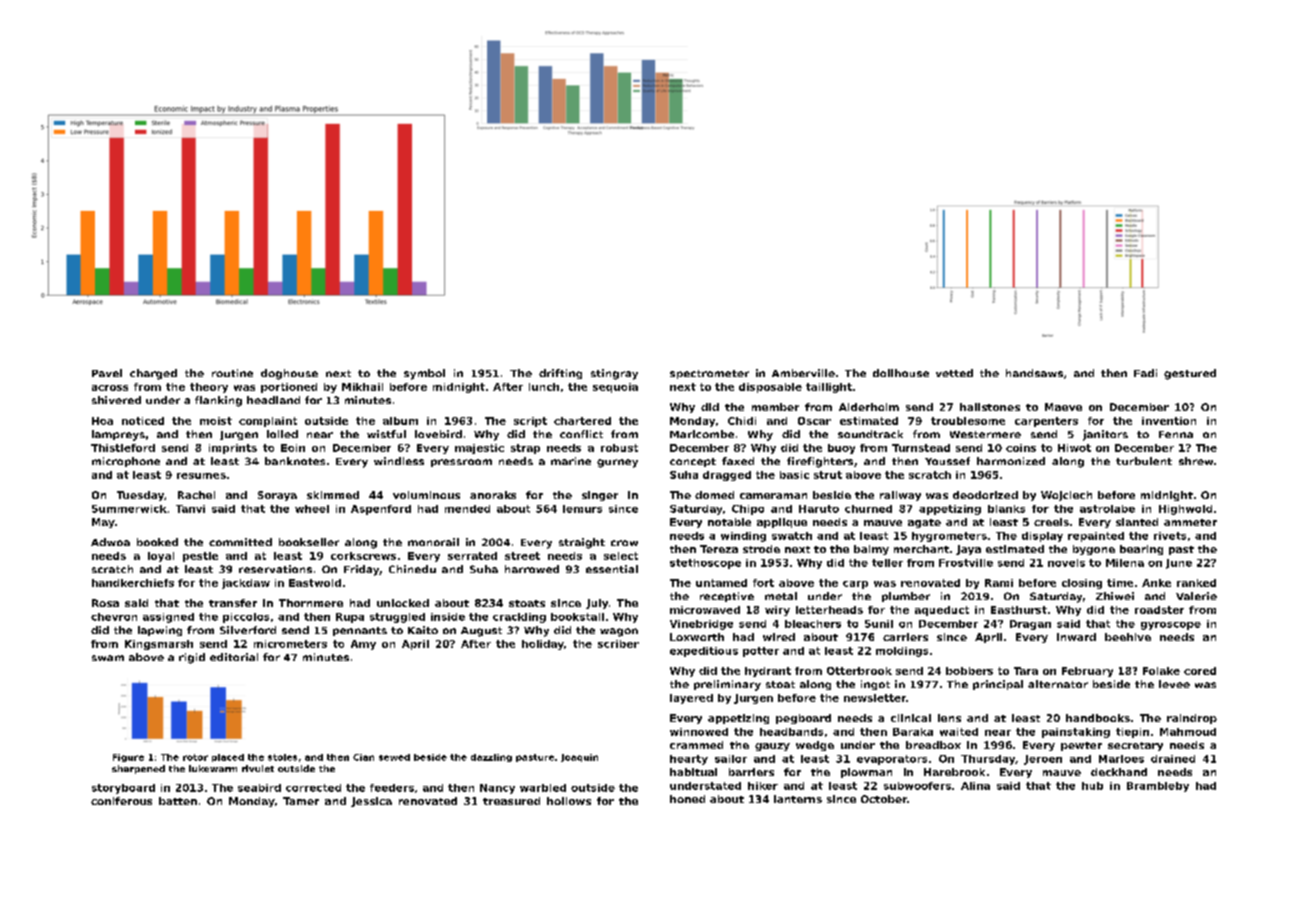  Describe the element at coordinates (1145, 373) in the screenshot. I see `Fadi` at that location.
